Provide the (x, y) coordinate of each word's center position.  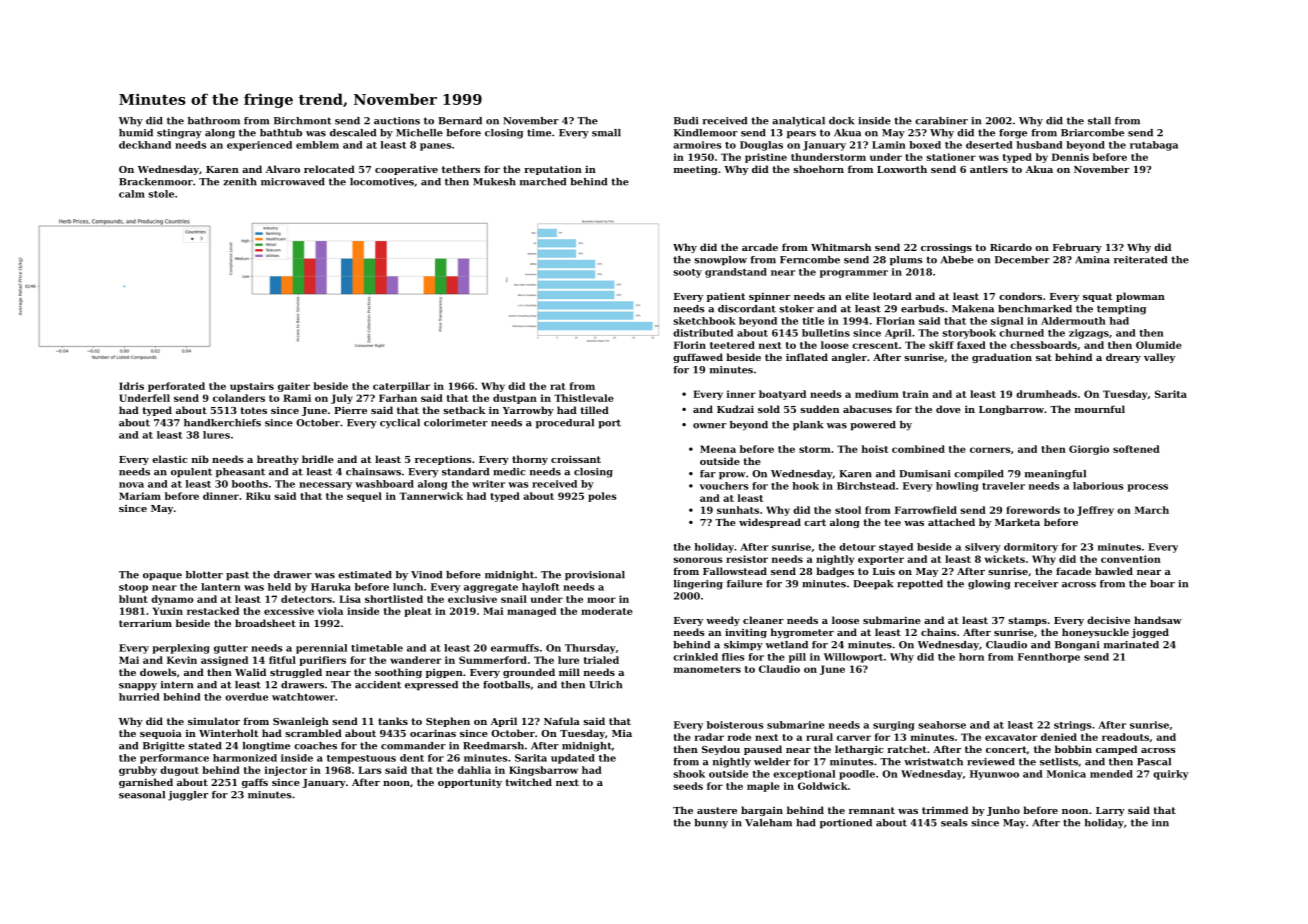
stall (1099, 121)
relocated (329, 169)
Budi (686, 121)
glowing (989, 585)
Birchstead (866, 486)
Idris (131, 386)
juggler (188, 796)
